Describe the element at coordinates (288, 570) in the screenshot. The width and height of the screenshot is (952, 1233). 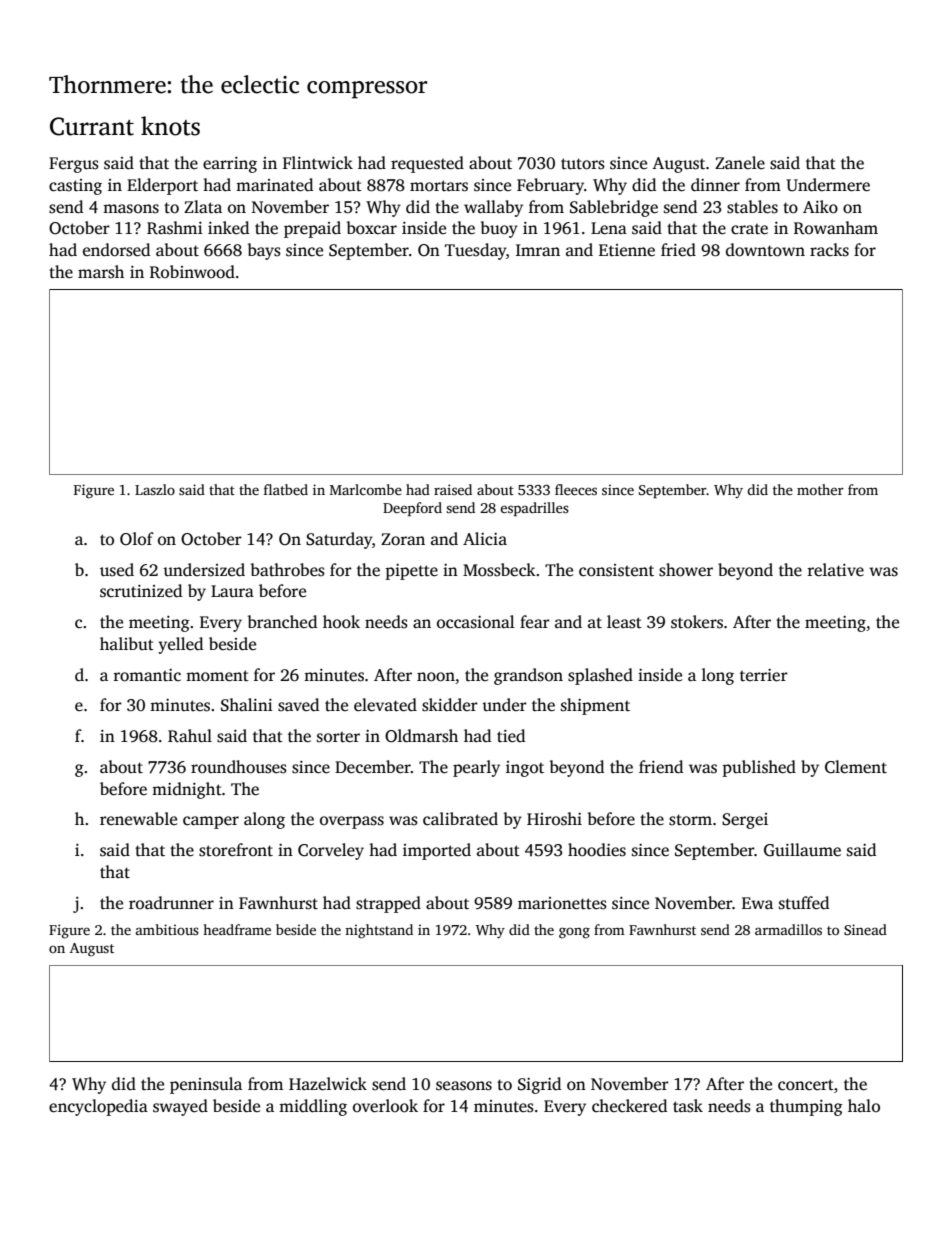
I see `bathrobes` at that location.
